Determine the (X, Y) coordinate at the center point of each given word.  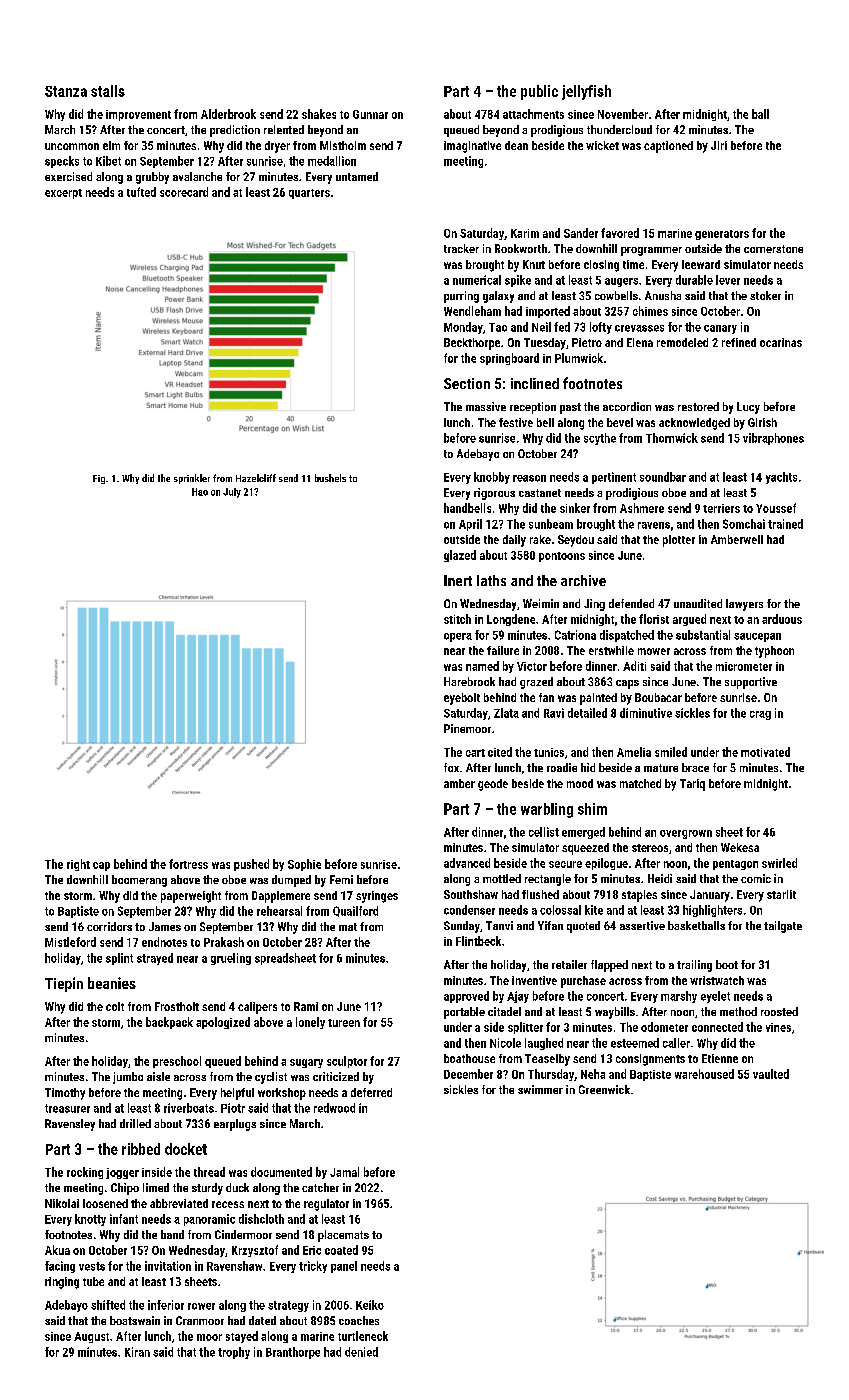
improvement (138, 115)
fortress (188, 864)
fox (451, 767)
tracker (461, 248)
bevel (620, 422)
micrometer (744, 666)
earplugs (235, 1125)
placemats (343, 1236)
